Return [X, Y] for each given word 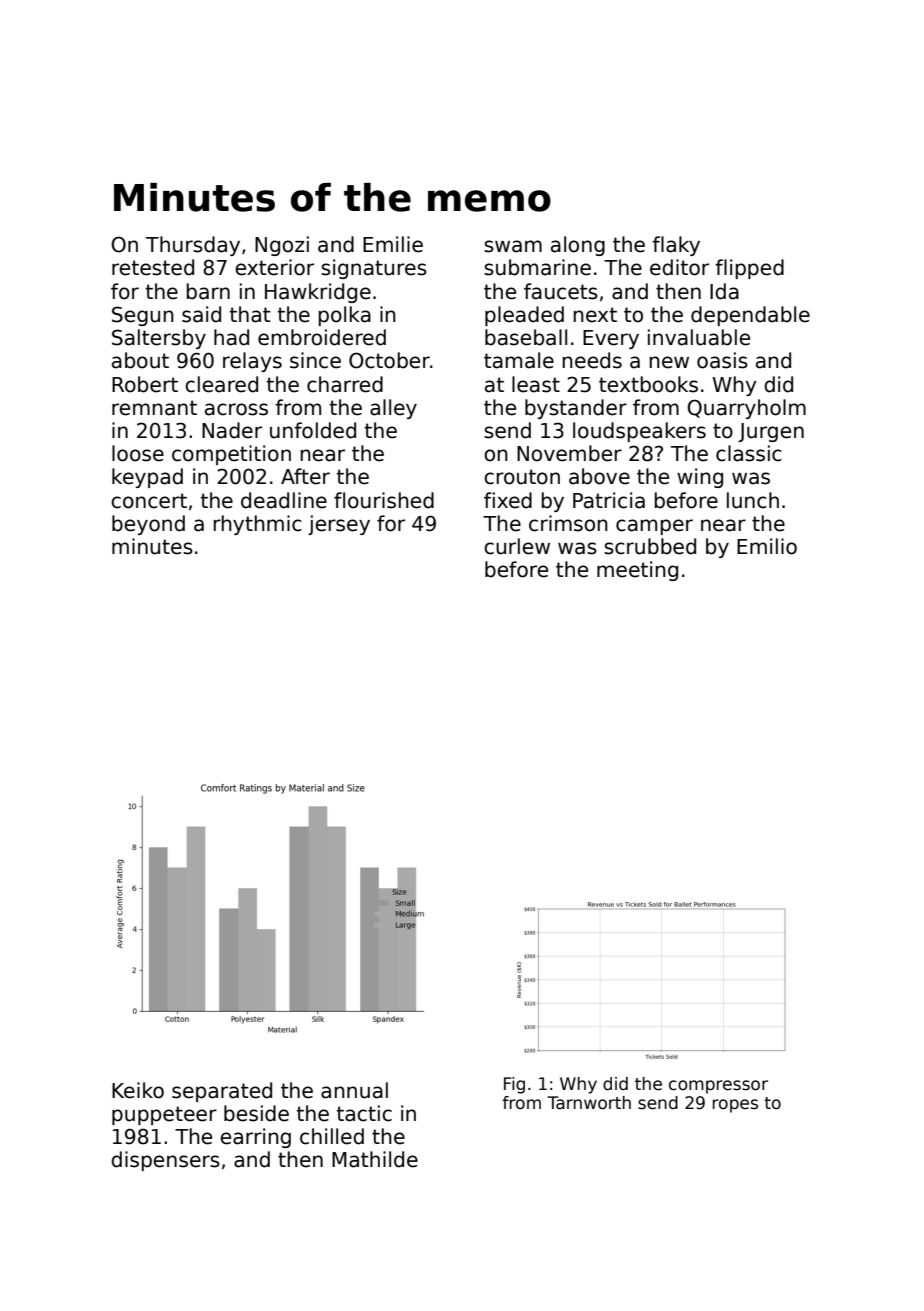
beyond [148, 525]
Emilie [393, 244]
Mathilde [375, 1159]
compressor [718, 1087]
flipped [749, 269]
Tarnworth [589, 1103]
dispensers [165, 1161]
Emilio [767, 546]
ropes [735, 1106]
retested [153, 267]
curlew [517, 546]
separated [222, 1092]
